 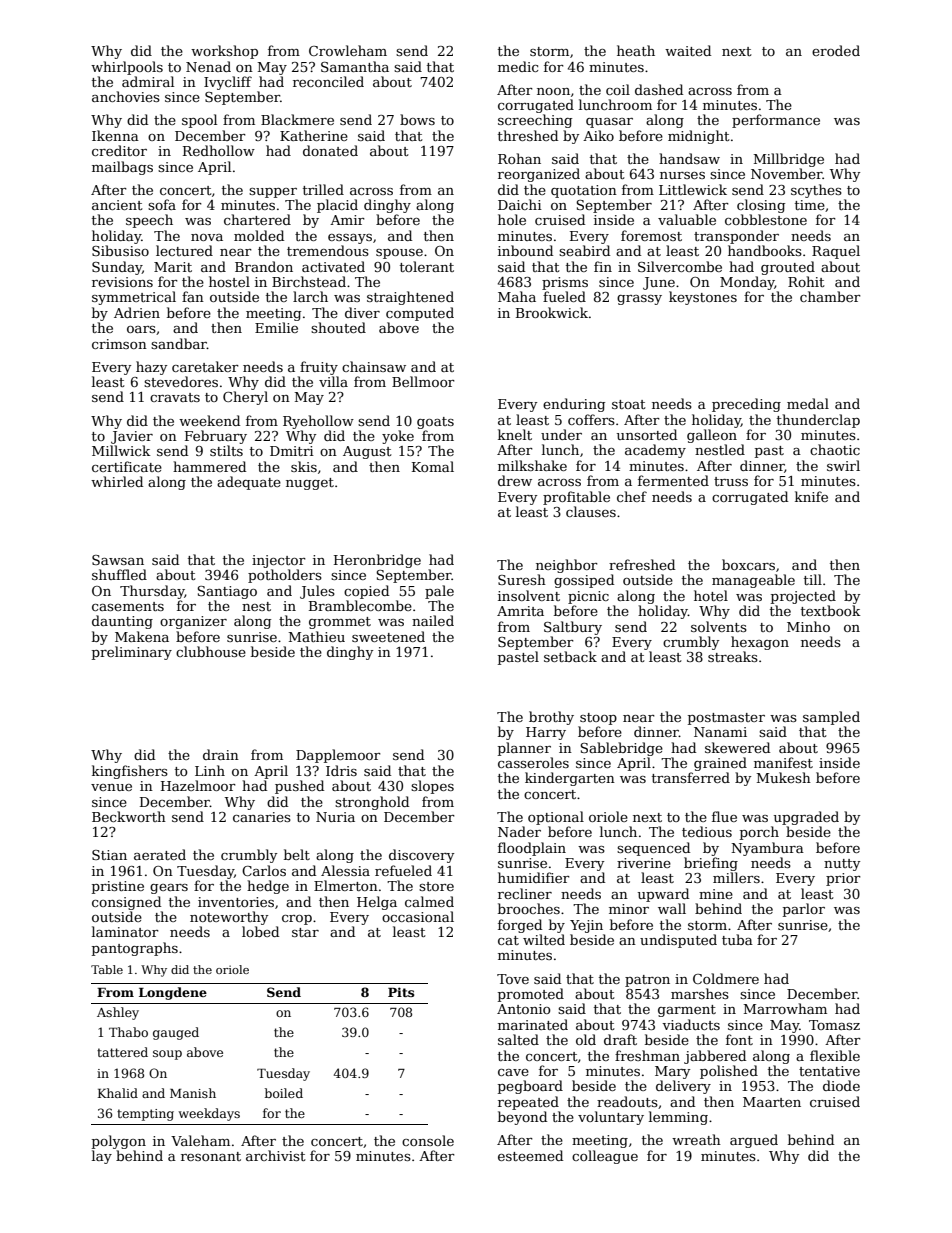 What do you see at coordinates (565, 283) in the page?
I see `prisms` at bounding box center [565, 283].
